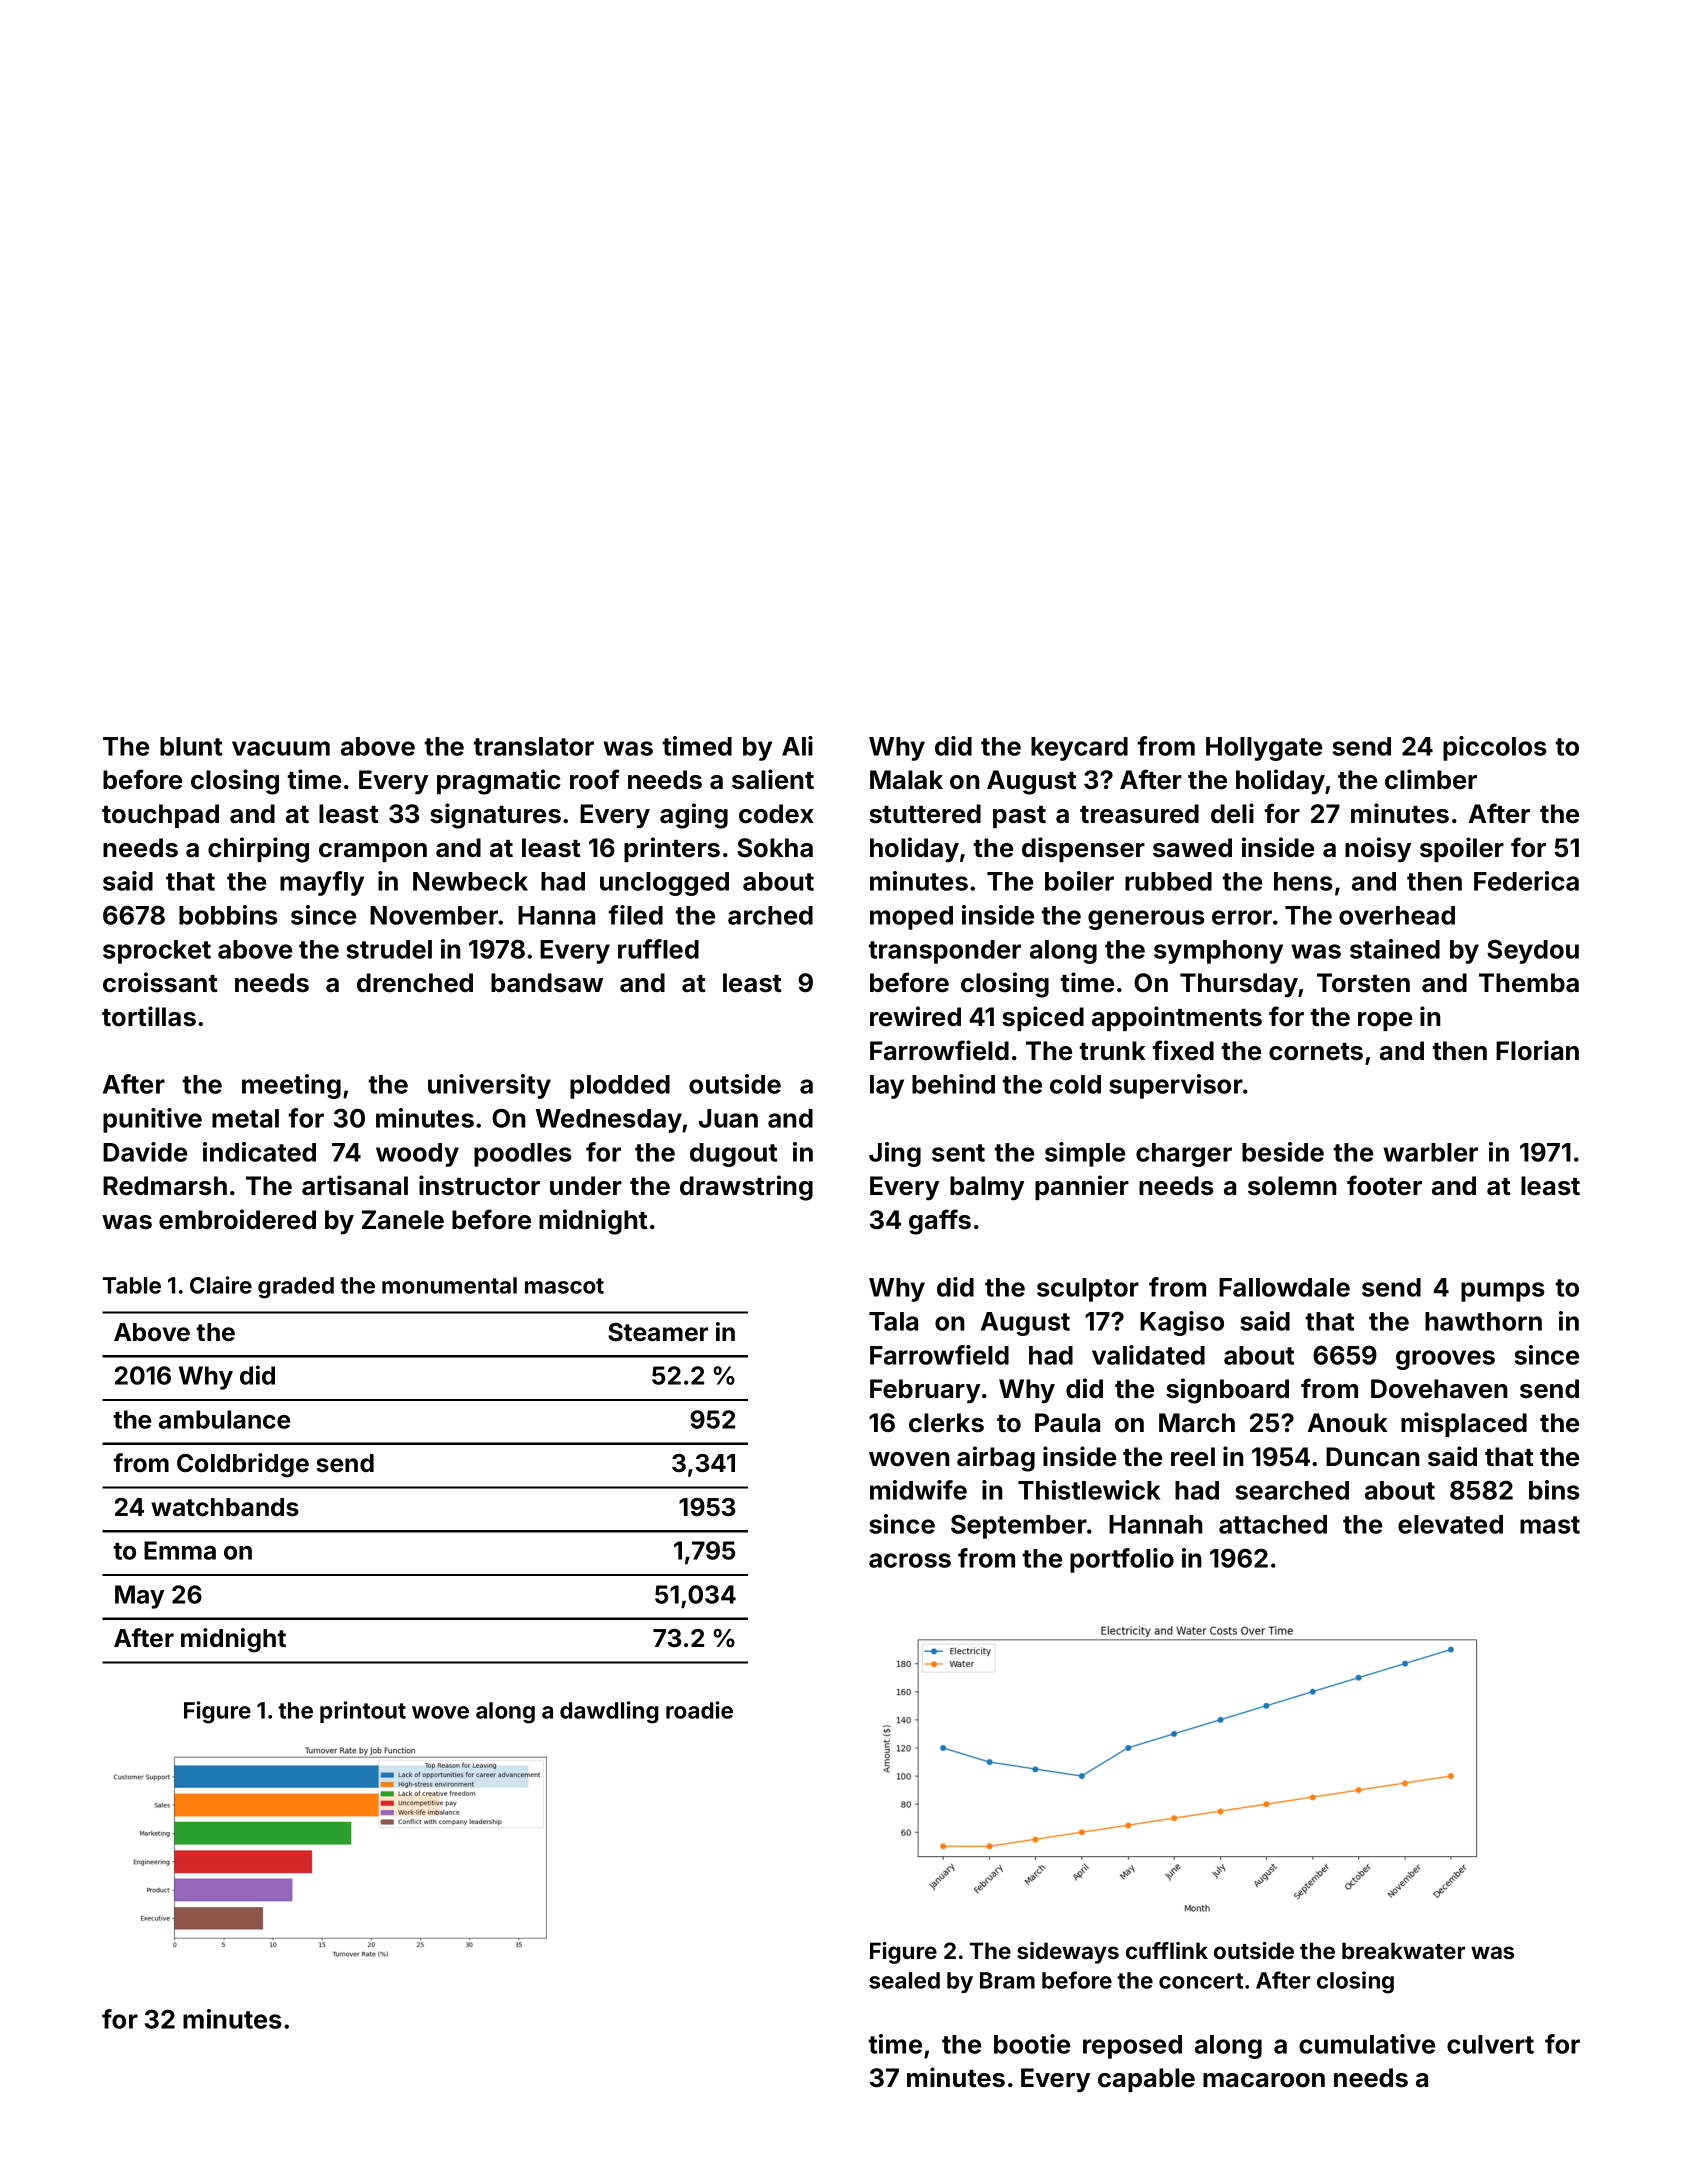 Image resolution: width=1683 pixels, height=2178 pixels. What do you see at coordinates (1079, 749) in the page?
I see `keycard` at bounding box center [1079, 749].
